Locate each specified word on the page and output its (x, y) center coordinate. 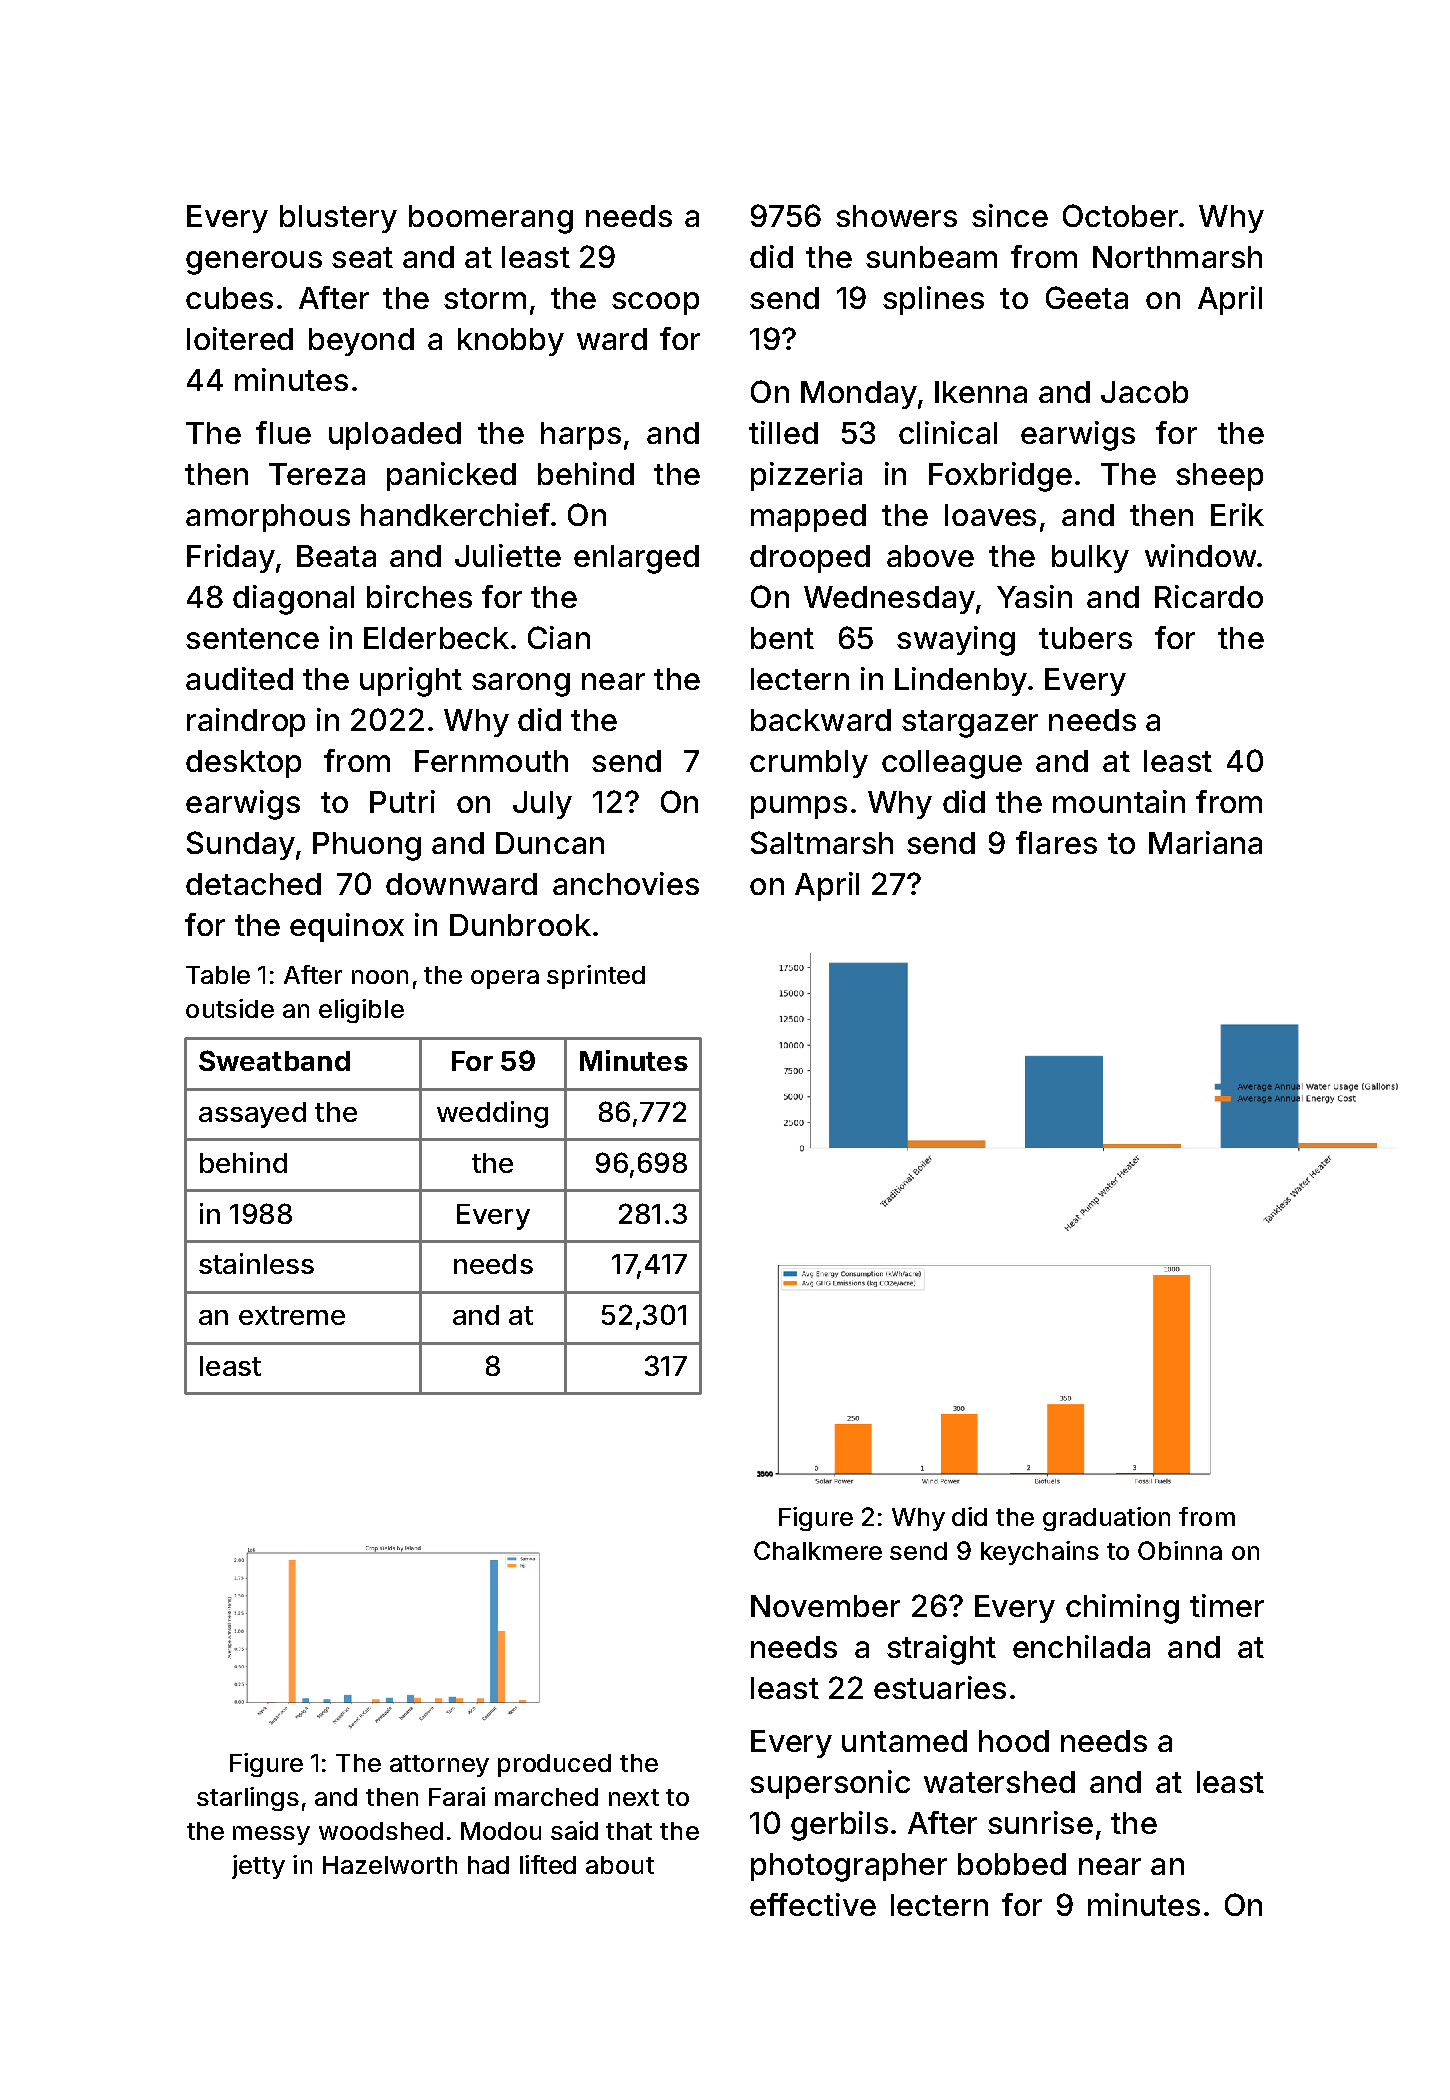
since (1010, 215)
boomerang (491, 219)
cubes (229, 298)
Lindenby (961, 681)
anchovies (626, 883)
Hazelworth (390, 1865)
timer (1227, 1605)
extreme (292, 1315)
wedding (492, 1114)
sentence (252, 638)
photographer (849, 1867)
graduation (1106, 1519)
